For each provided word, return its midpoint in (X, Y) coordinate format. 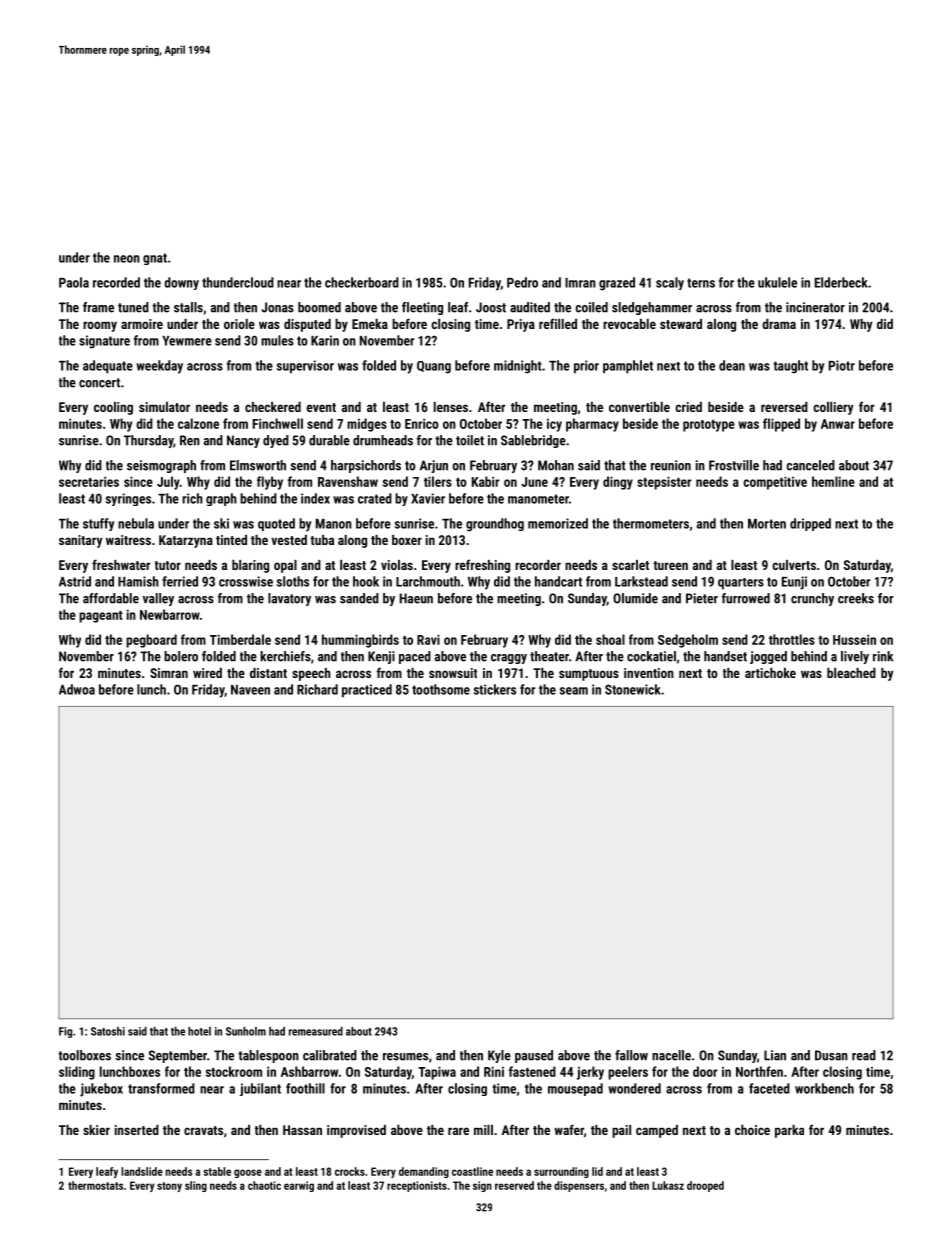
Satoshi (108, 1031)
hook (366, 581)
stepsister (664, 483)
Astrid (75, 581)
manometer (538, 499)
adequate (108, 367)
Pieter (702, 598)
